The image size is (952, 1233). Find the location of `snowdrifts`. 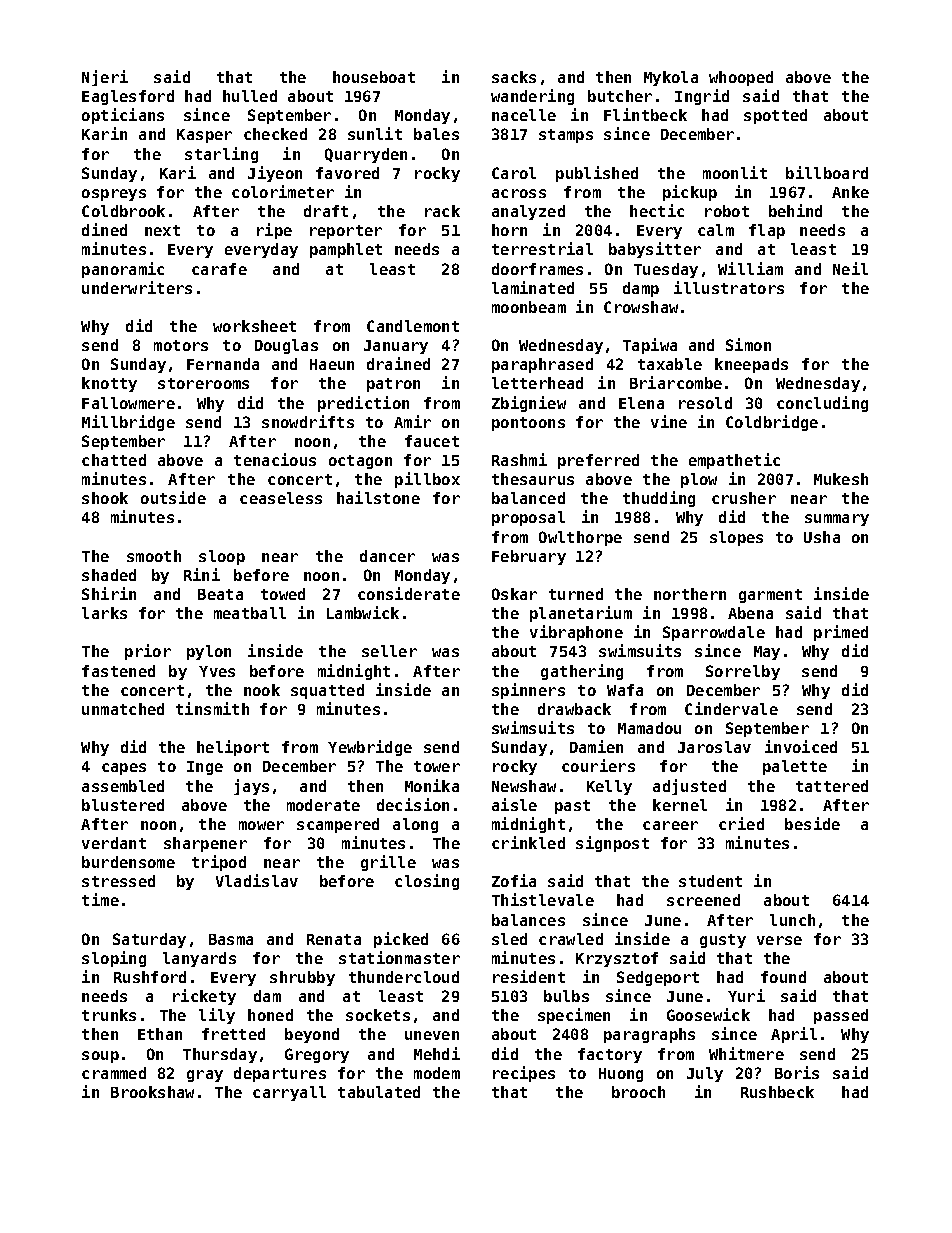

snowdrifts is located at coordinates (308, 421).
